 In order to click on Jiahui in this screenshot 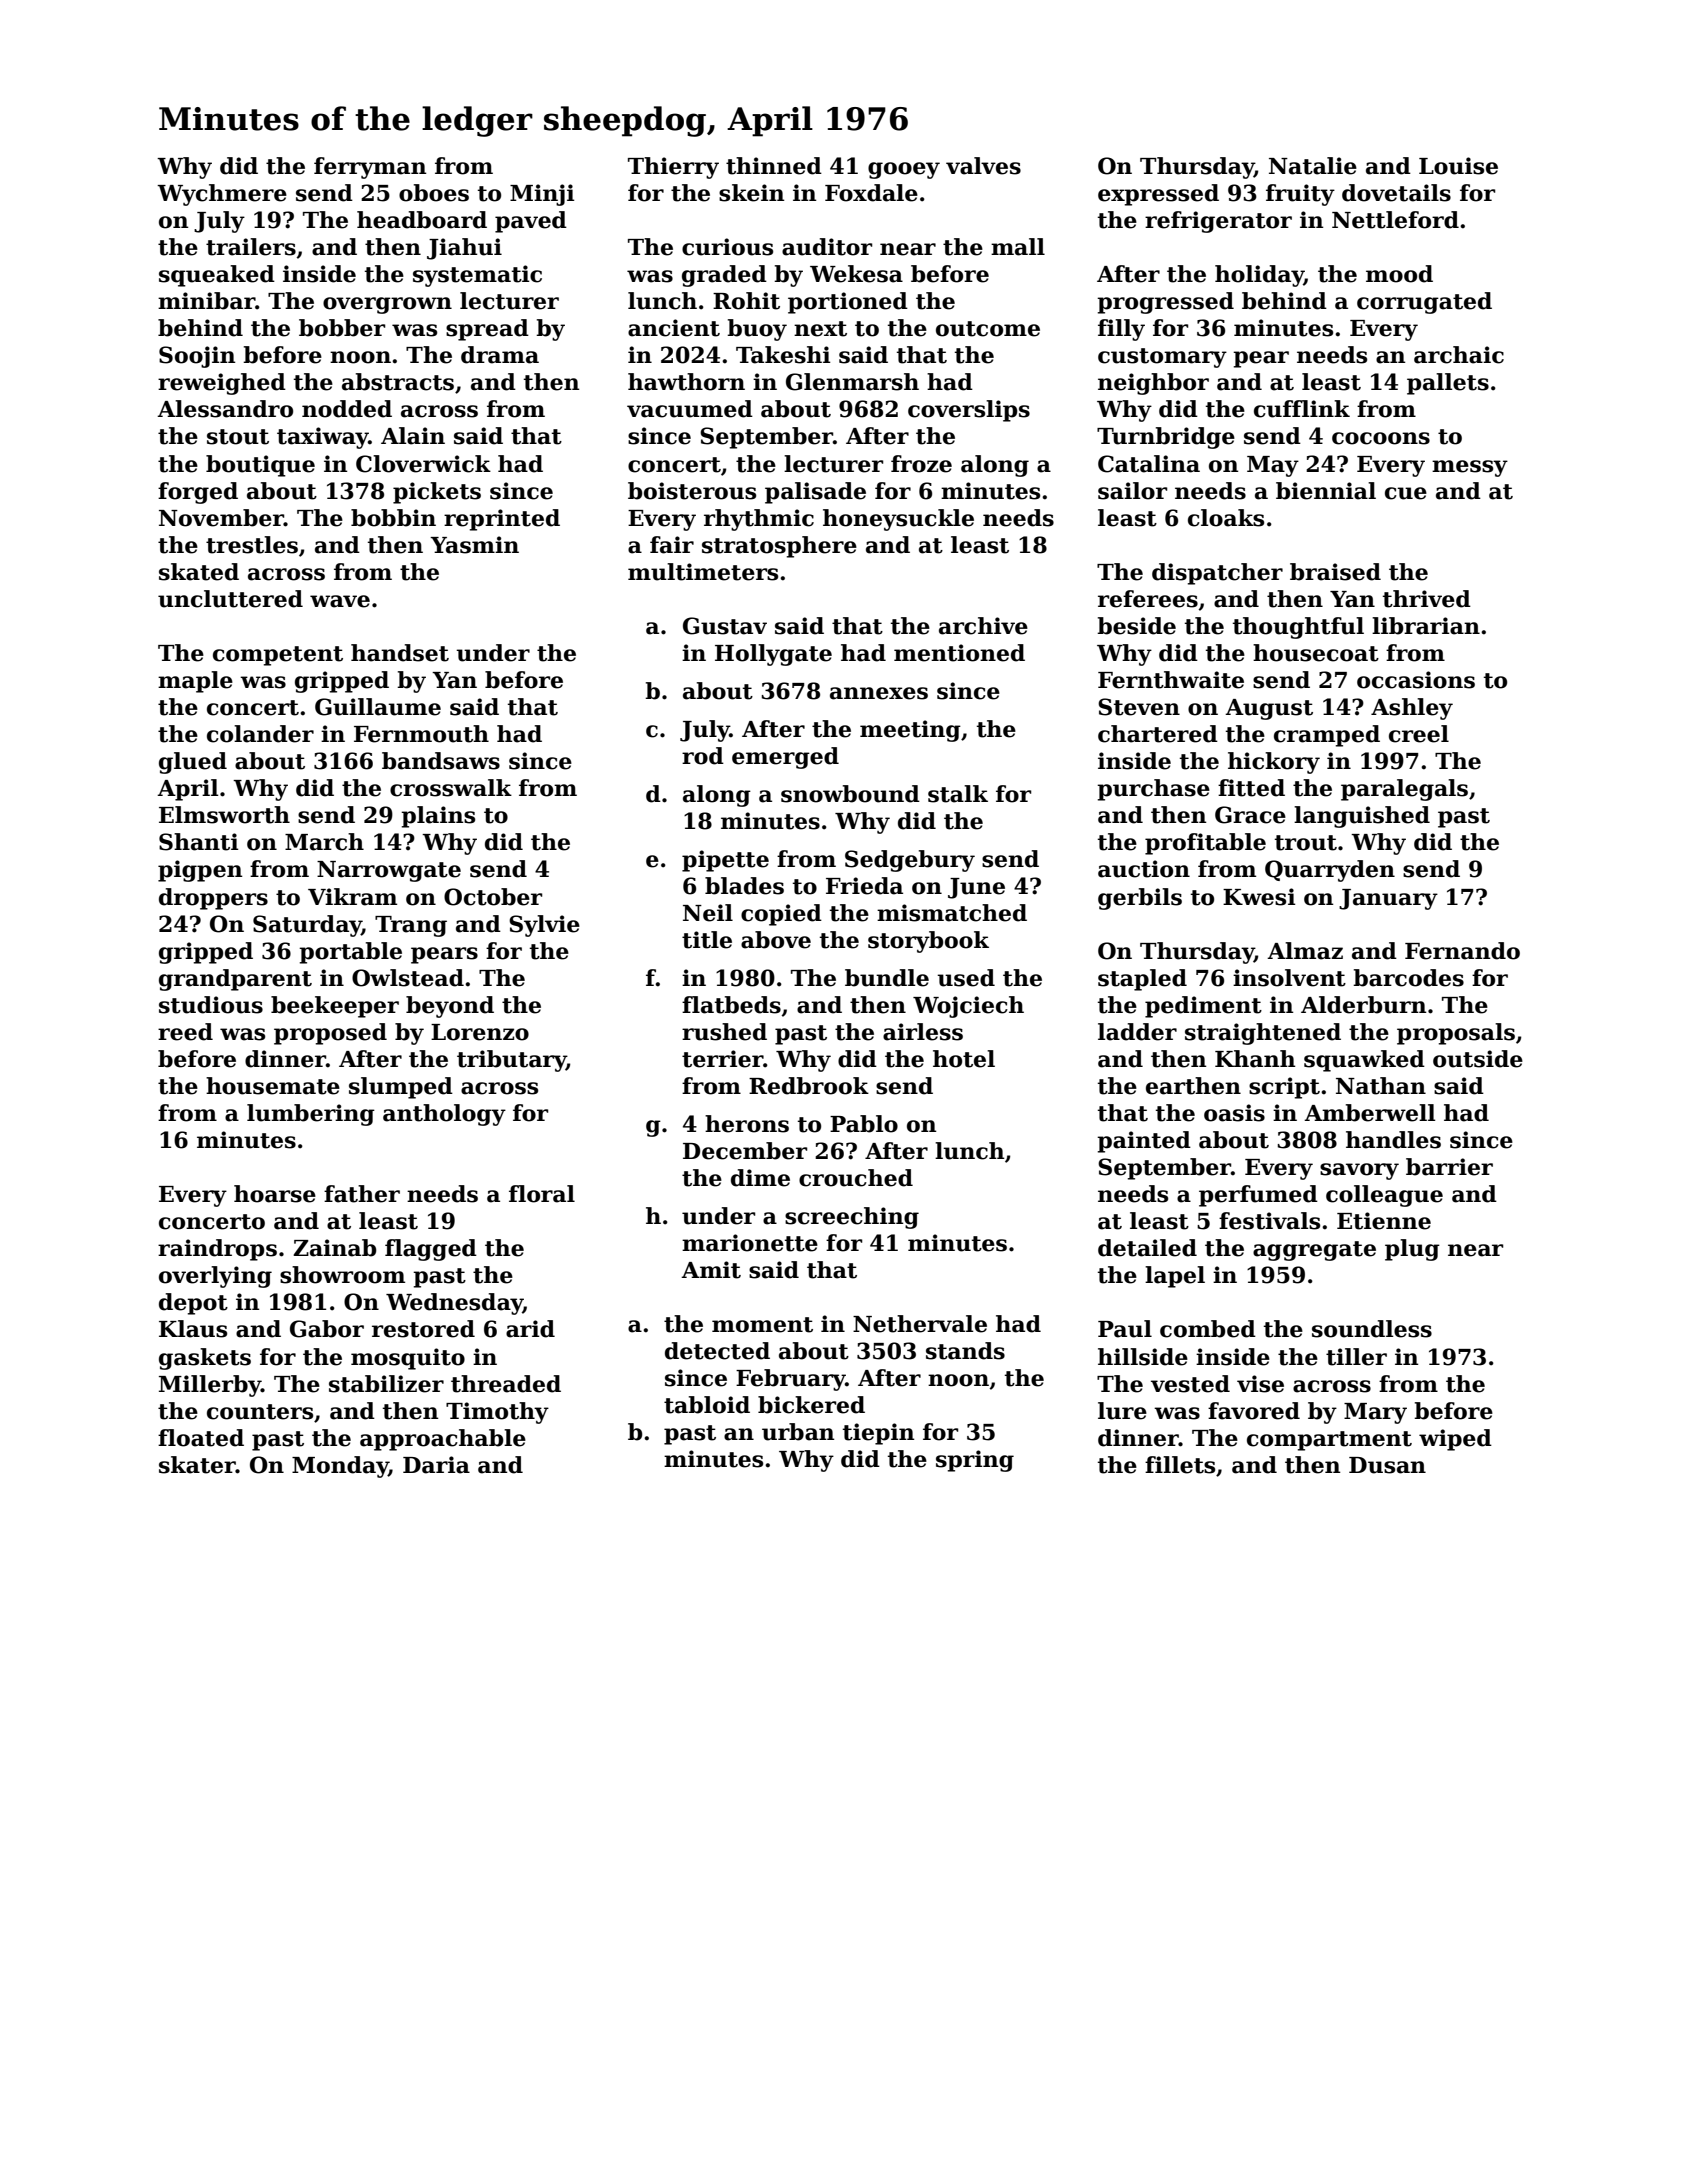, I will do `click(464, 249)`.
